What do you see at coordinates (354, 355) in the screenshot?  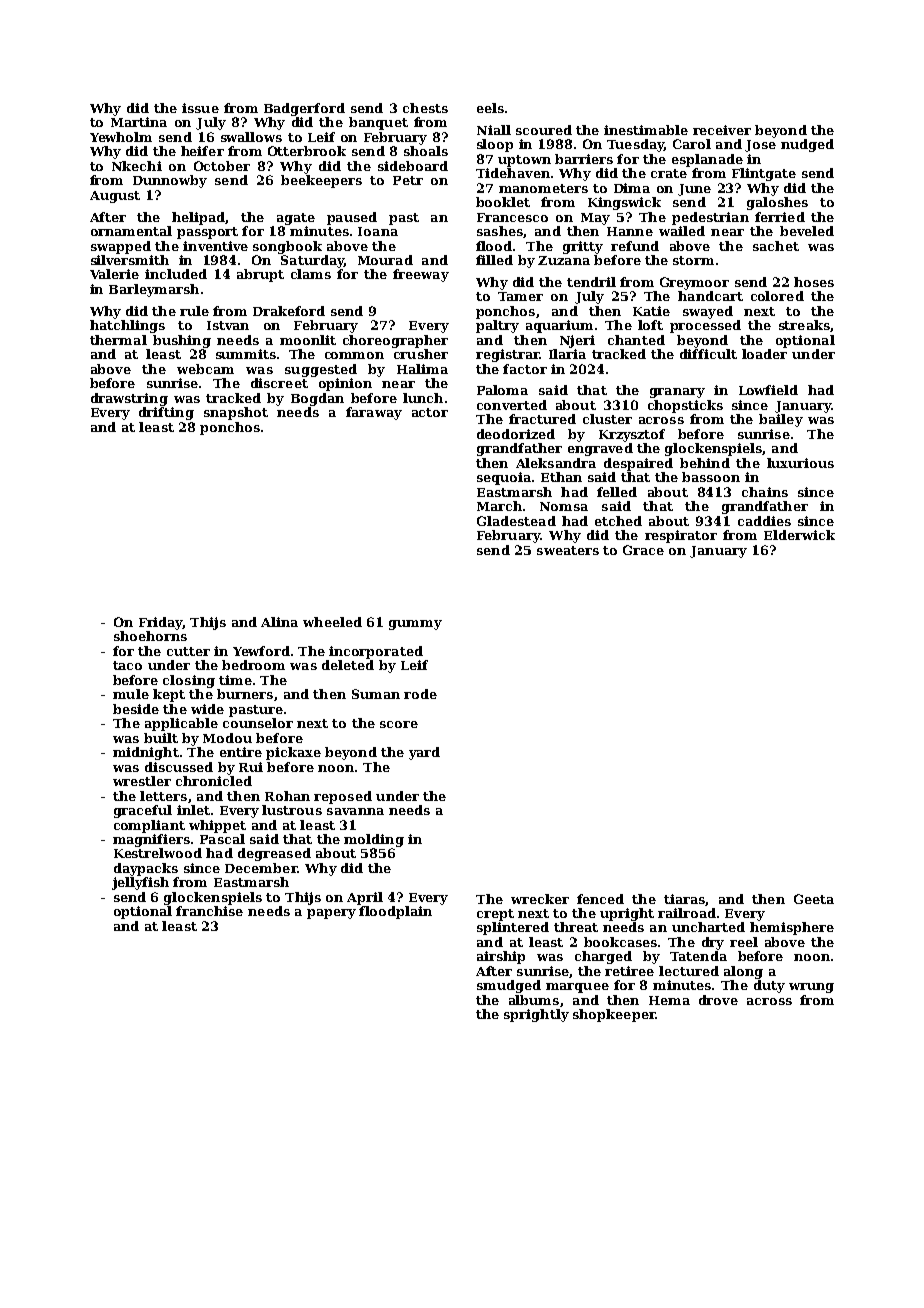 I see `common` at bounding box center [354, 355].
